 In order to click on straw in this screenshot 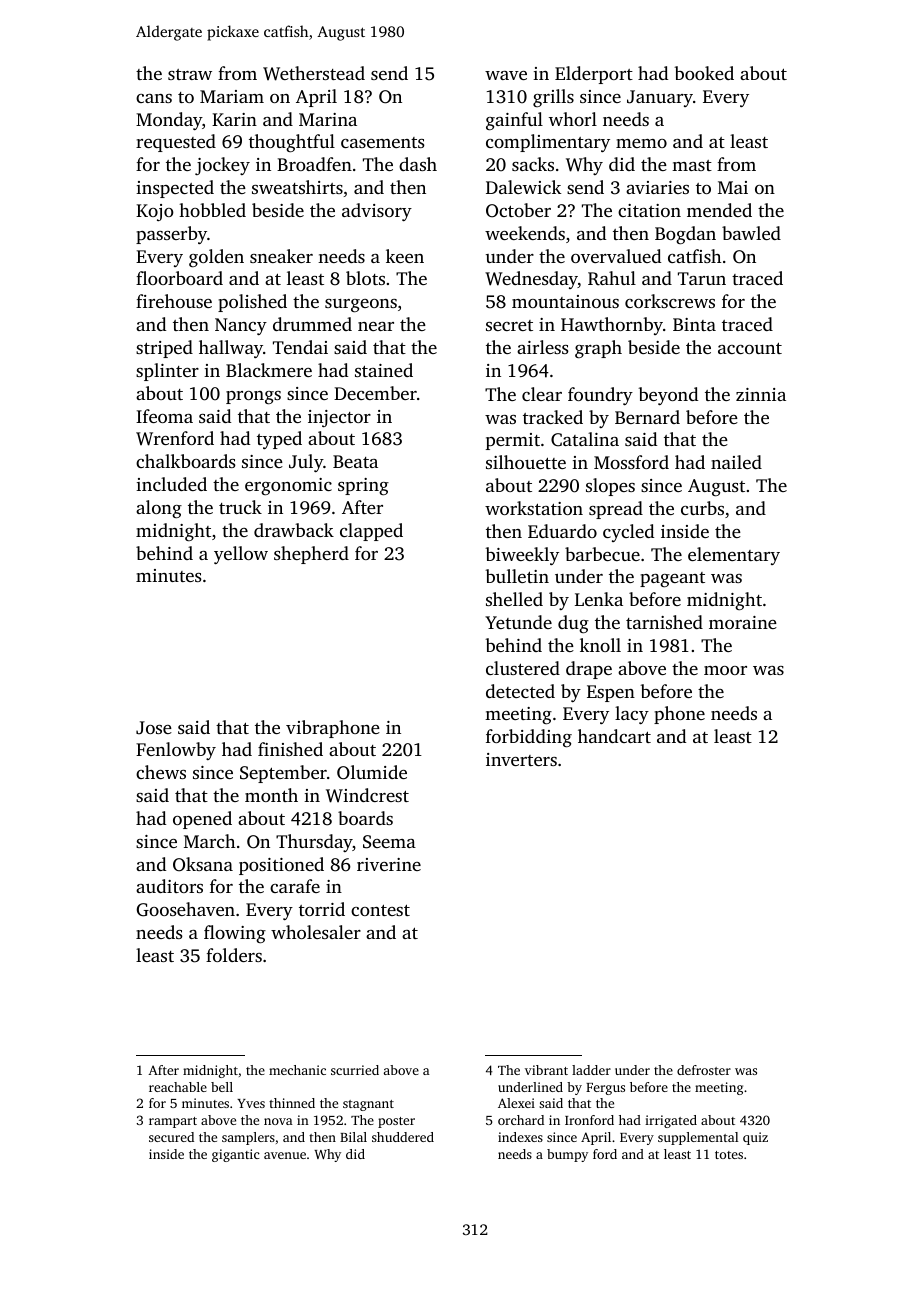, I will do `click(190, 74)`.
